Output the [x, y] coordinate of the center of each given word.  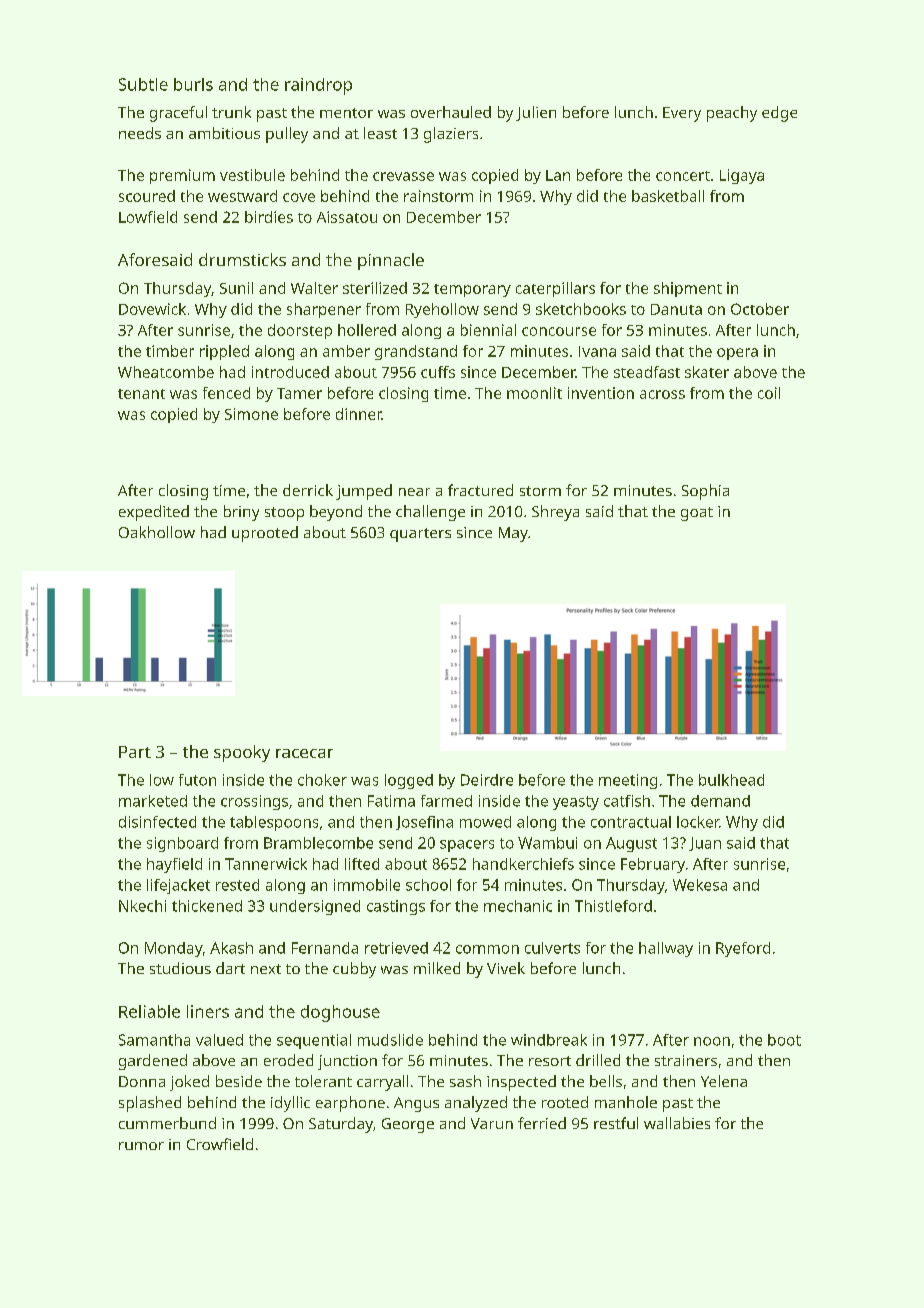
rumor [141, 1146]
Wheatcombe [166, 372]
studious [180, 968]
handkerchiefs [523, 864]
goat [697, 514]
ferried [542, 1123]
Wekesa [700, 885]
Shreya [555, 513]
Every [682, 114]
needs [140, 133]
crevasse [403, 176]
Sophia [705, 492]
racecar [304, 753]
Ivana [597, 351]
